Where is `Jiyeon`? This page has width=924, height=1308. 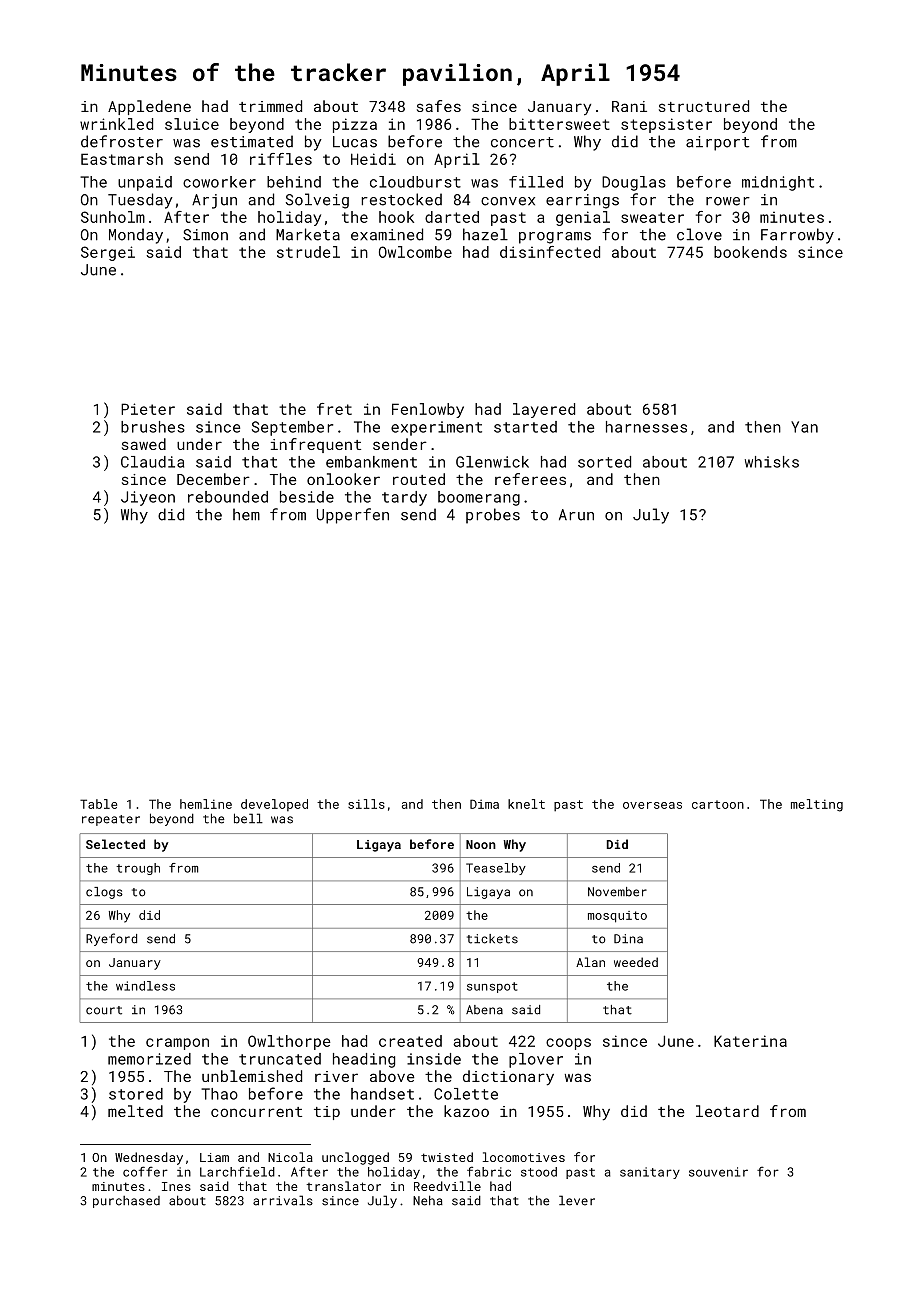
Jiyeon is located at coordinates (148, 498).
